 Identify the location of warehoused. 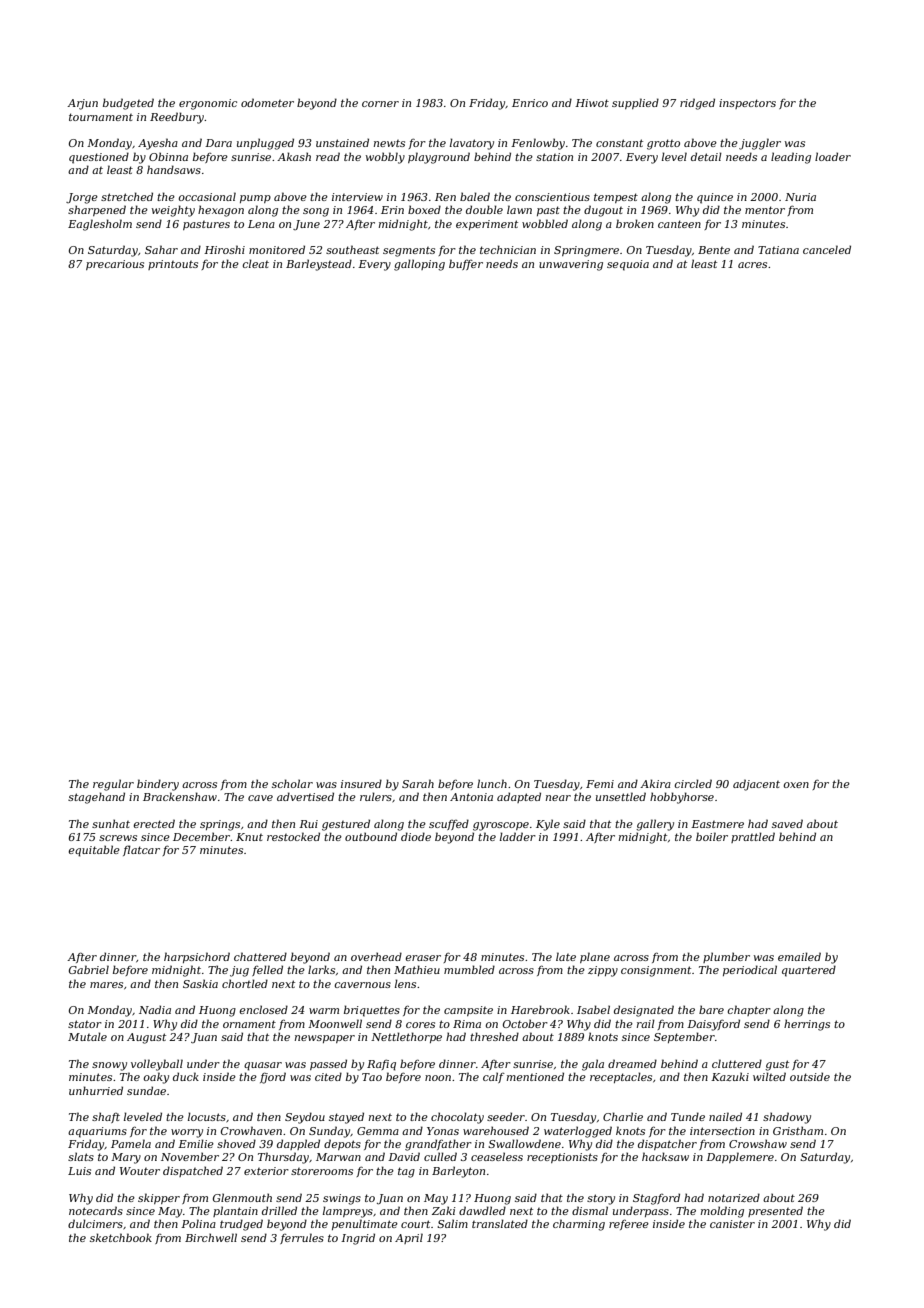
(496, 1130).
